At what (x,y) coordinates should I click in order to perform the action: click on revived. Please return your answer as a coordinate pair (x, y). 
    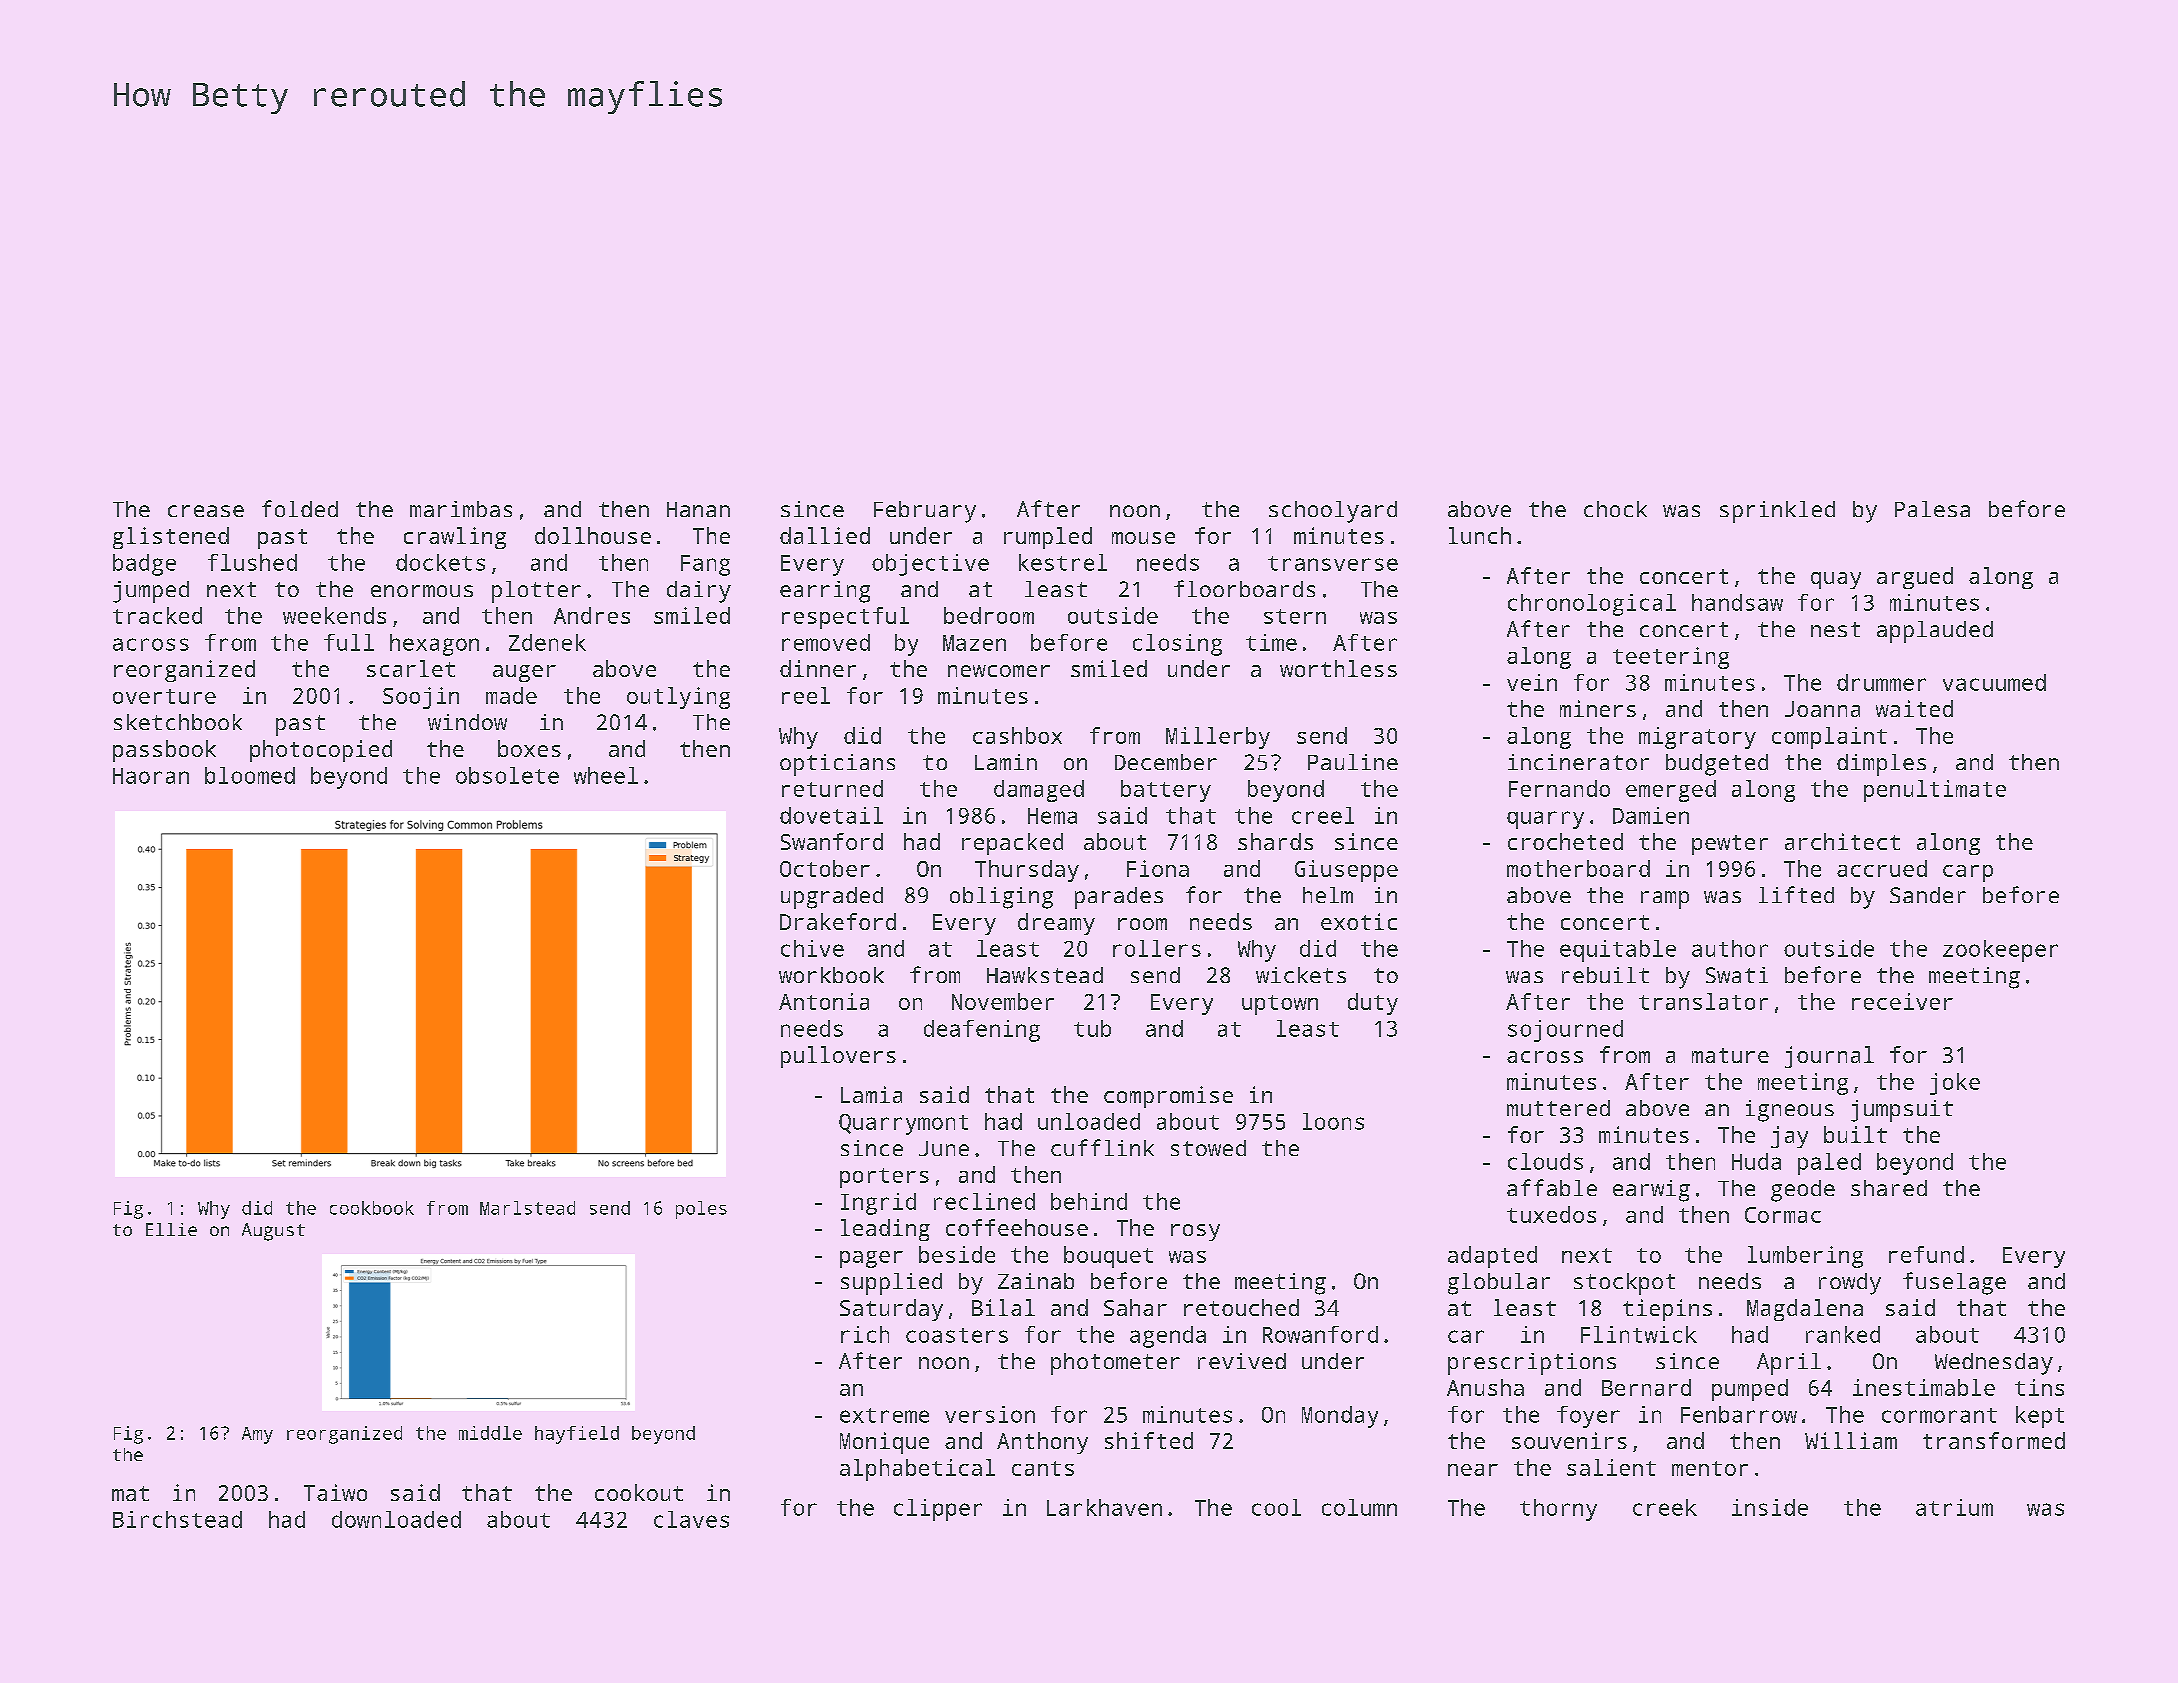
    Looking at the image, I should click on (1242, 1361).
